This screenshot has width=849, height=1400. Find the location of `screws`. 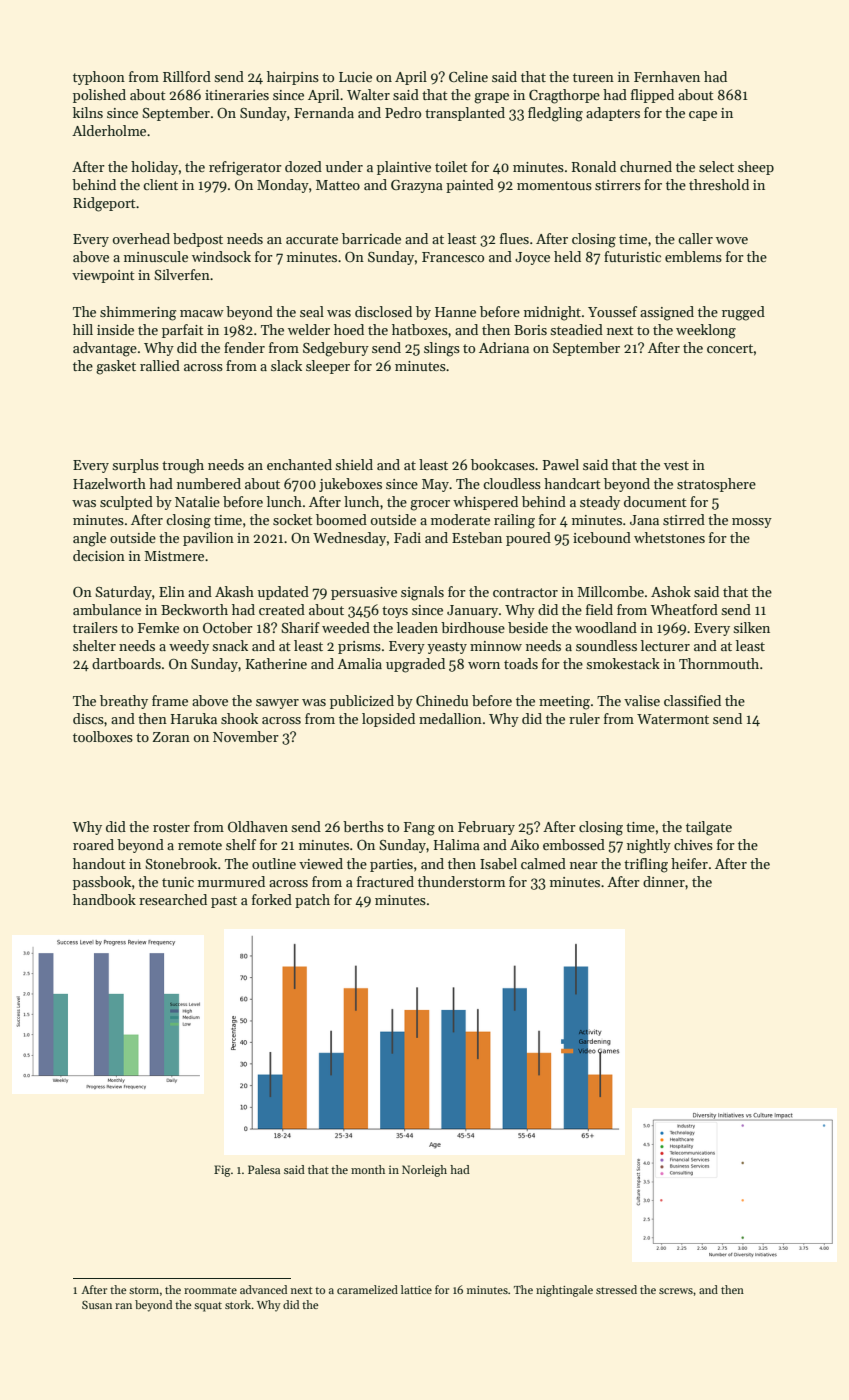

screws is located at coordinates (676, 1291).
